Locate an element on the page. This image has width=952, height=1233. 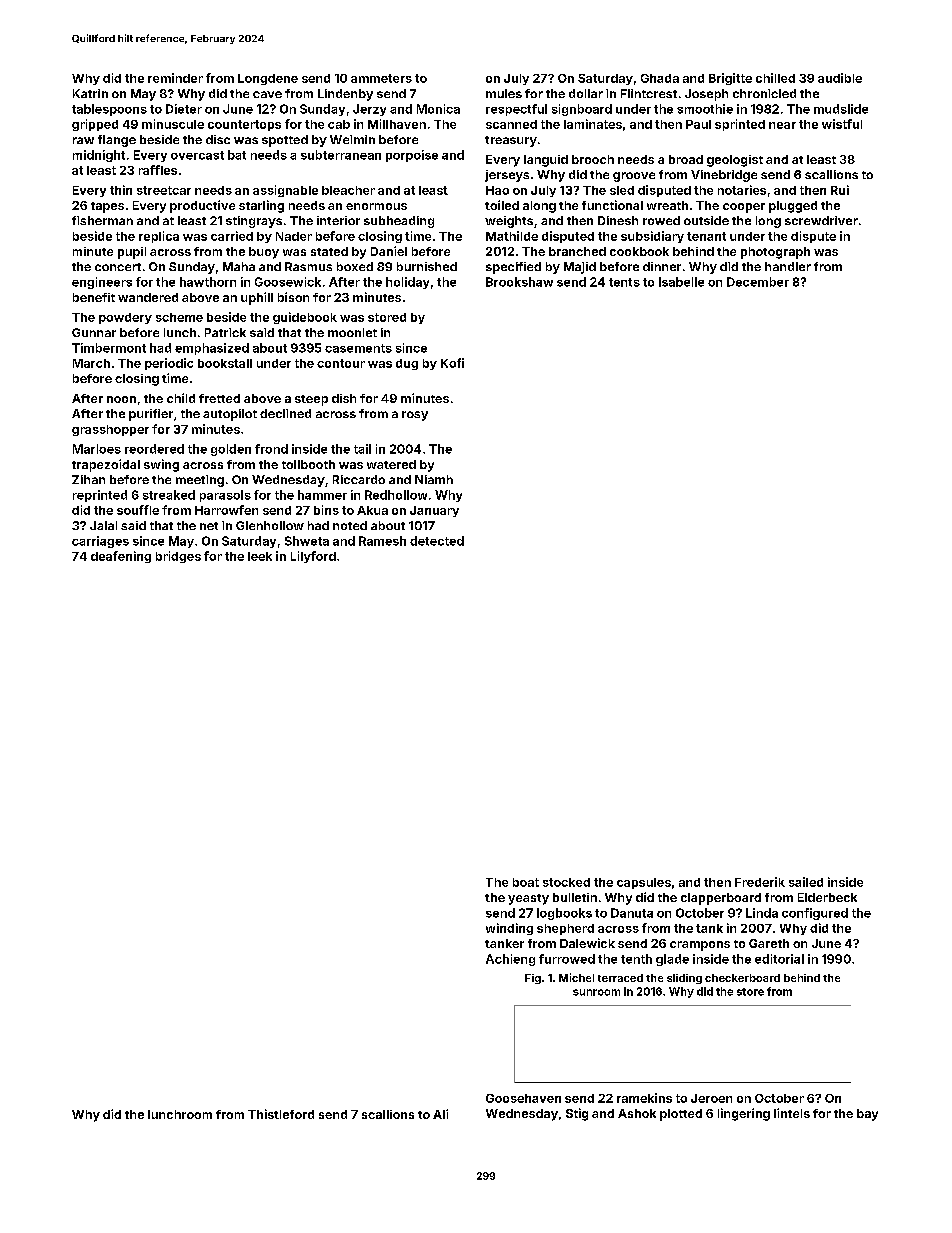
mules is located at coordinates (504, 93).
